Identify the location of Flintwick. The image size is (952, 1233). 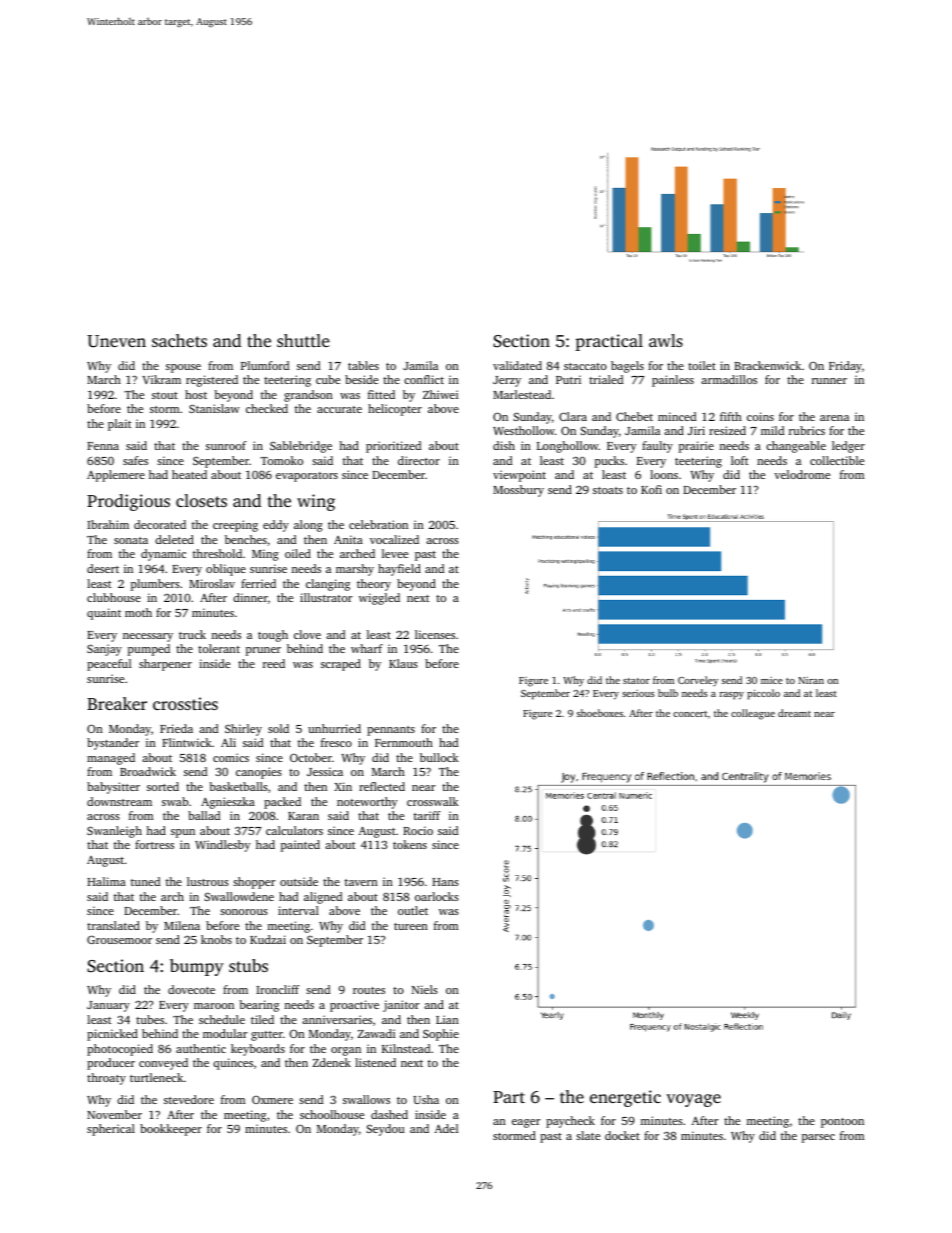
(187, 742).
